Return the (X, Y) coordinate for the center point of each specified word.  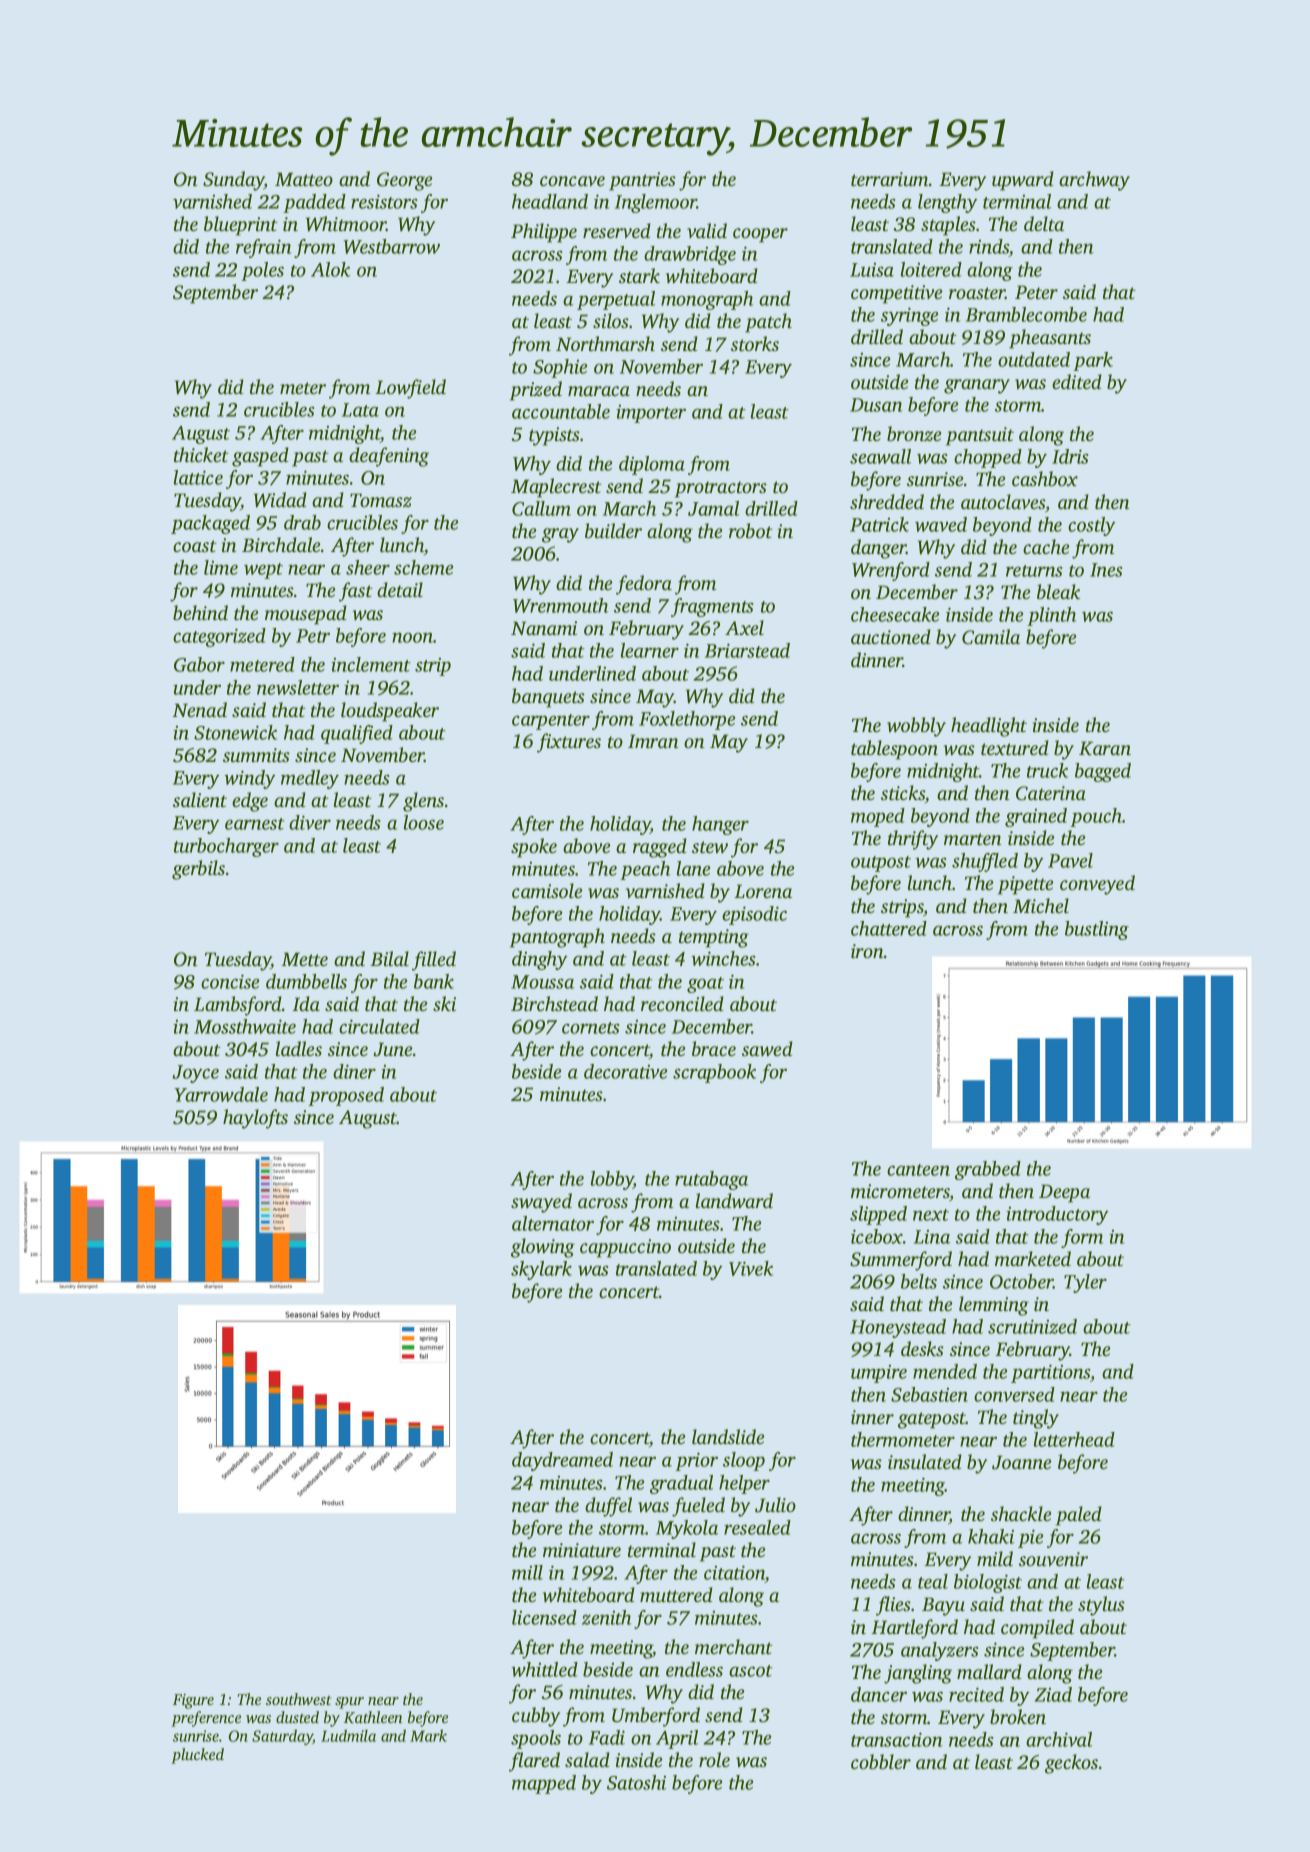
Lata (360, 410)
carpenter (551, 722)
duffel (608, 1507)
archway (1094, 181)
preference (206, 1719)
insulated (925, 1461)
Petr (313, 636)
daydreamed (562, 1461)
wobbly (916, 727)
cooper (760, 235)
